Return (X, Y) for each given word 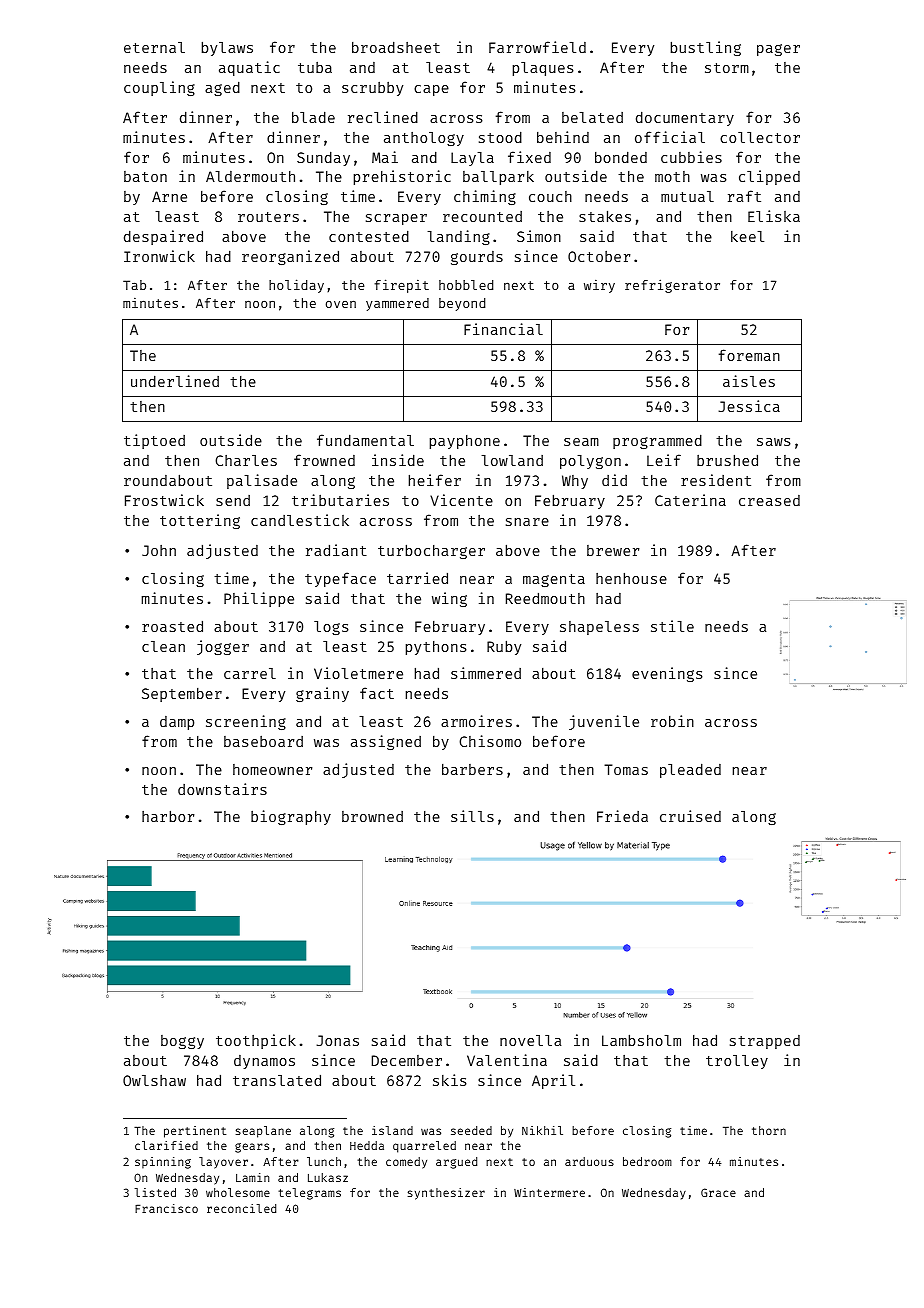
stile (672, 626)
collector (760, 137)
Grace (718, 1192)
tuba (315, 67)
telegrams (309, 1194)
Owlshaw (154, 1080)
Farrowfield (537, 47)
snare (527, 522)
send (233, 500)
